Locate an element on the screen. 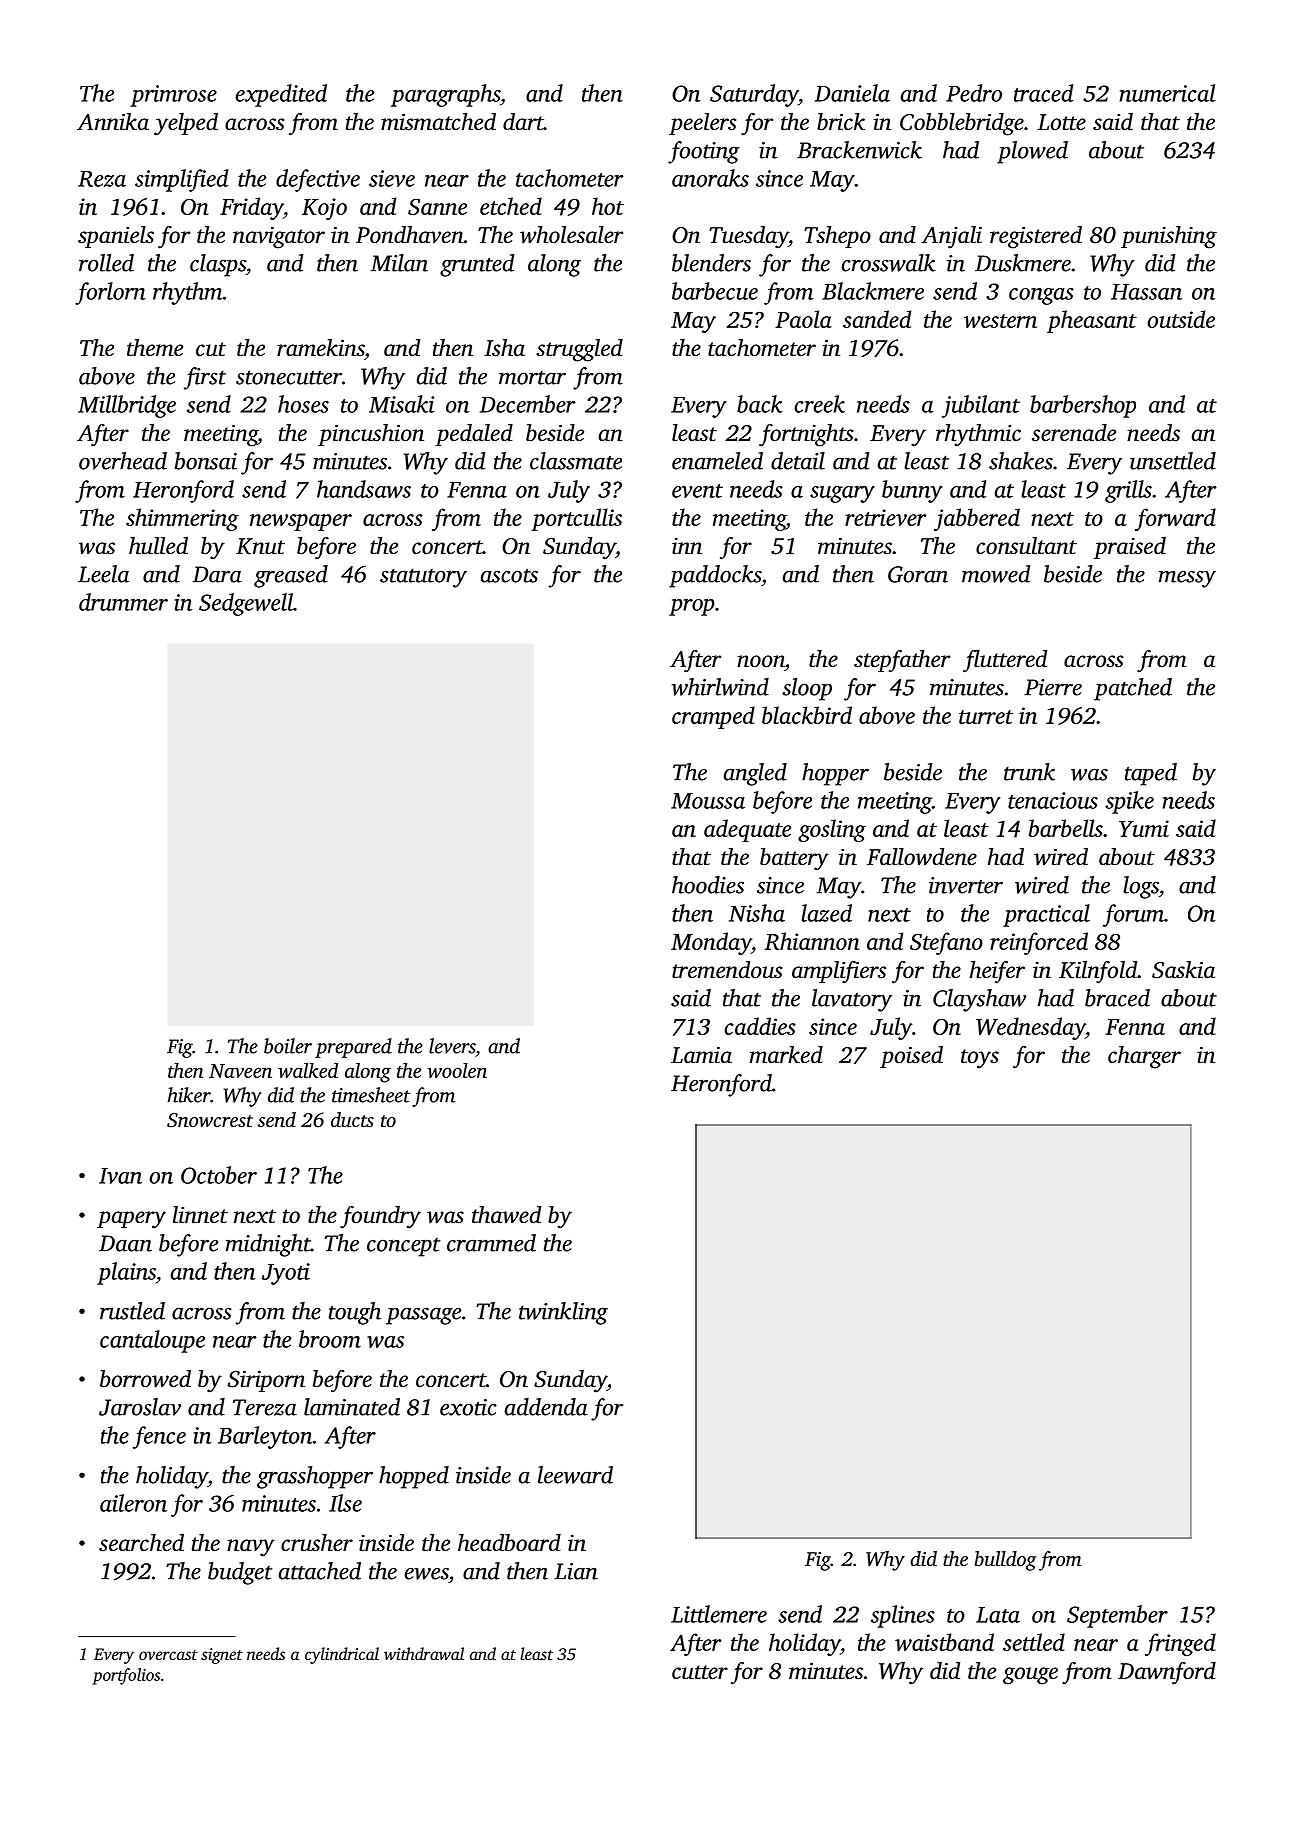 The height and width of the screenshot is (1830, 1294). etched is located at coordinates (511, 206).
